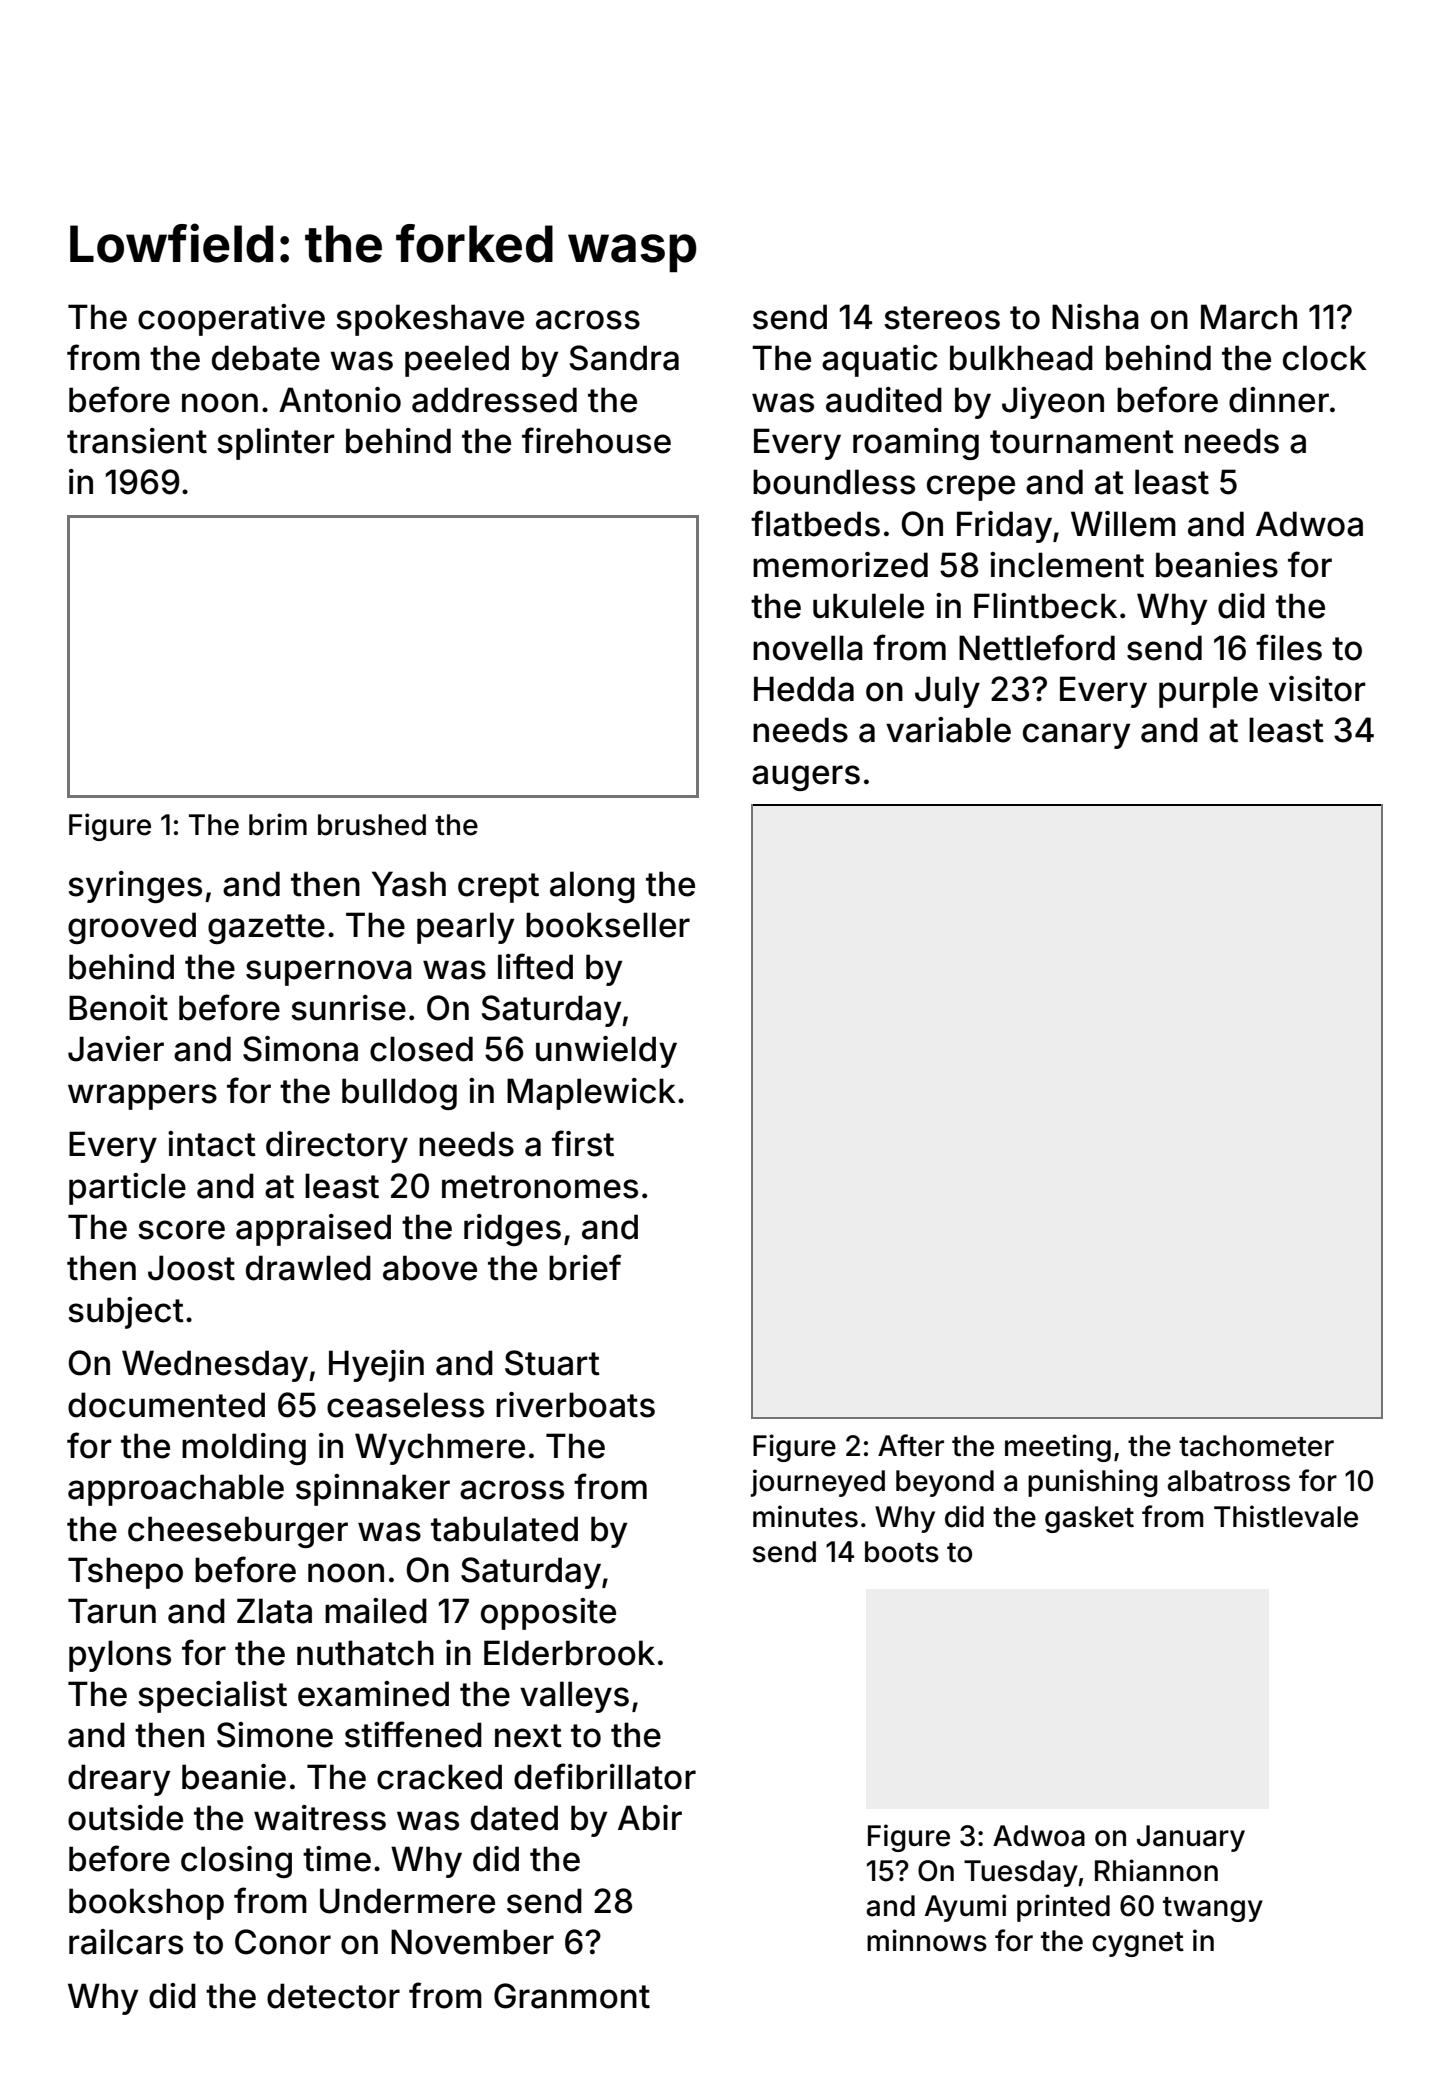  What do you see at coordinates (1286, 1516) in the image?
I see `Thistlevale` at bounding box center [1286, 1516].
